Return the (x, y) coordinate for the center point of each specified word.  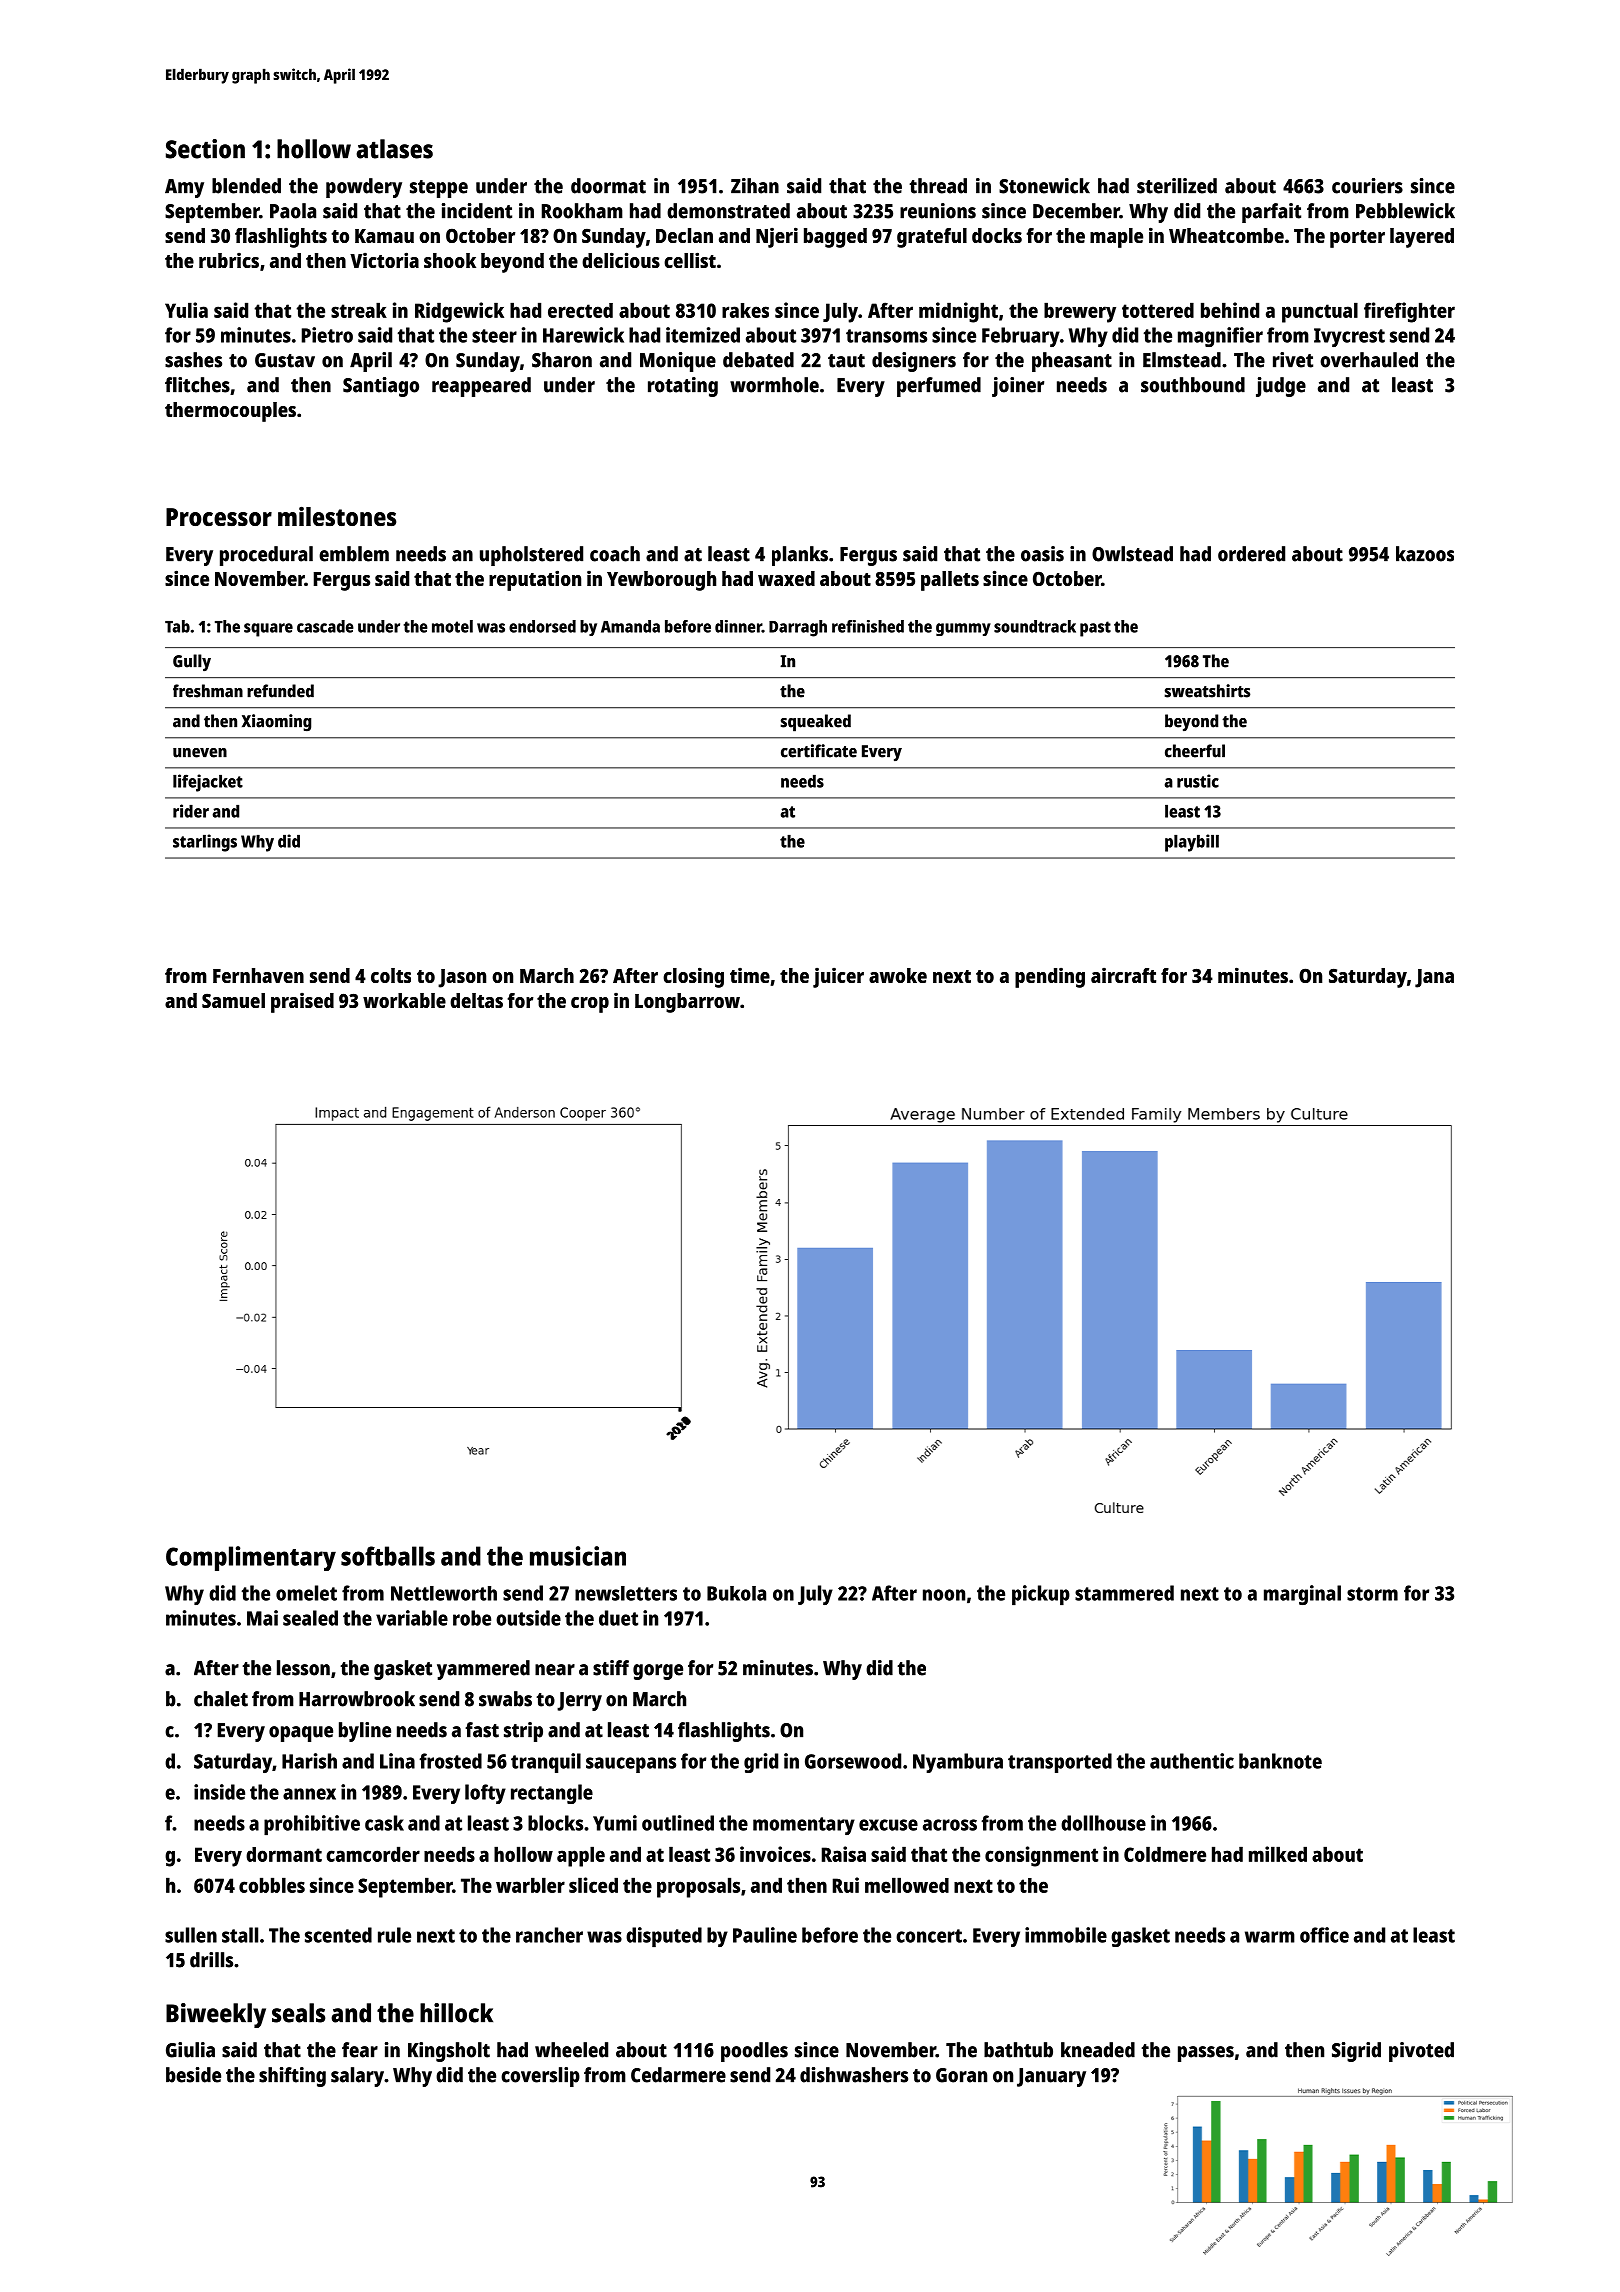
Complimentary (251, 1558)
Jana (1434, 978)
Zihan (755, 186)
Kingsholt (449, 2052)
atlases (394, 149)
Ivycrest (1349, 337)
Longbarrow (687, 1003)
